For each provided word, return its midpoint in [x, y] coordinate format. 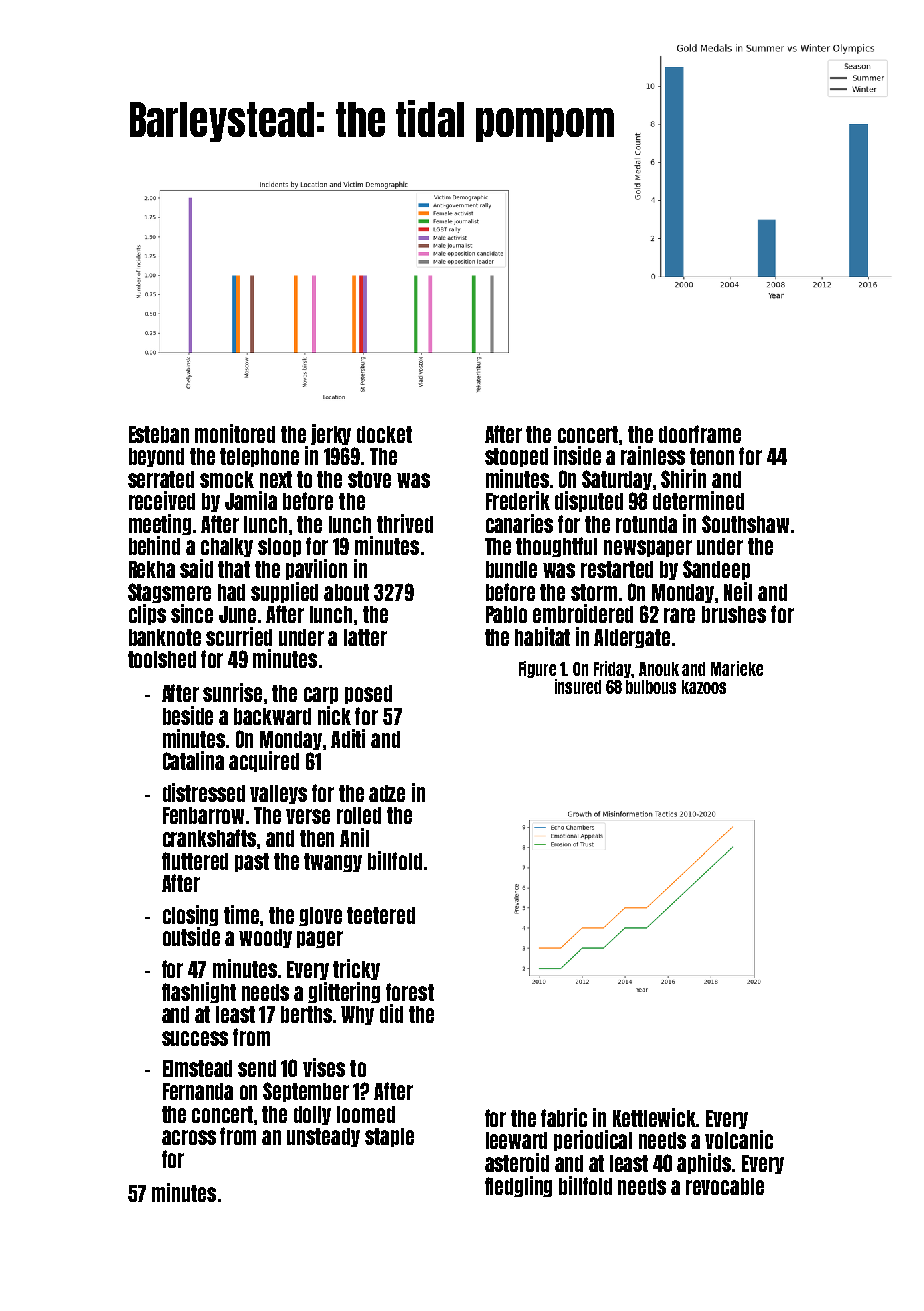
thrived [405, 523]
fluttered [195, 861]
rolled [359, 815]
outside [191, 936]
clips [147, 614]
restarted [617, 569]
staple [389, 1137]
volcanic [739, 1139]
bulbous [651, 687]
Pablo [506, 614]
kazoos [704, 687]
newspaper [648, 548]
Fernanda [198, 1091]
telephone [259, 457]
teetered [381, 915]
